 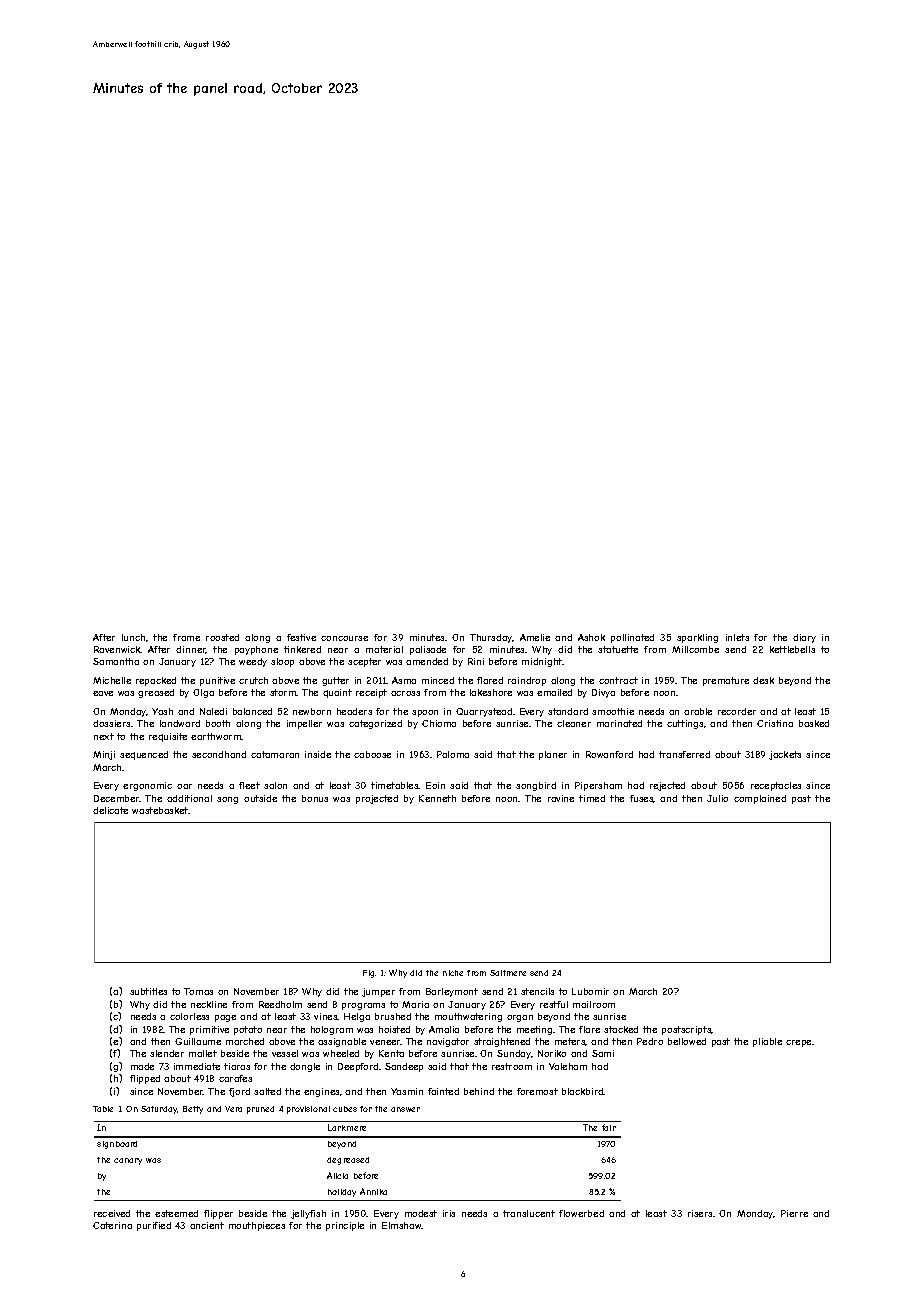 I want to click on desk, so click(x=763, y=680).
